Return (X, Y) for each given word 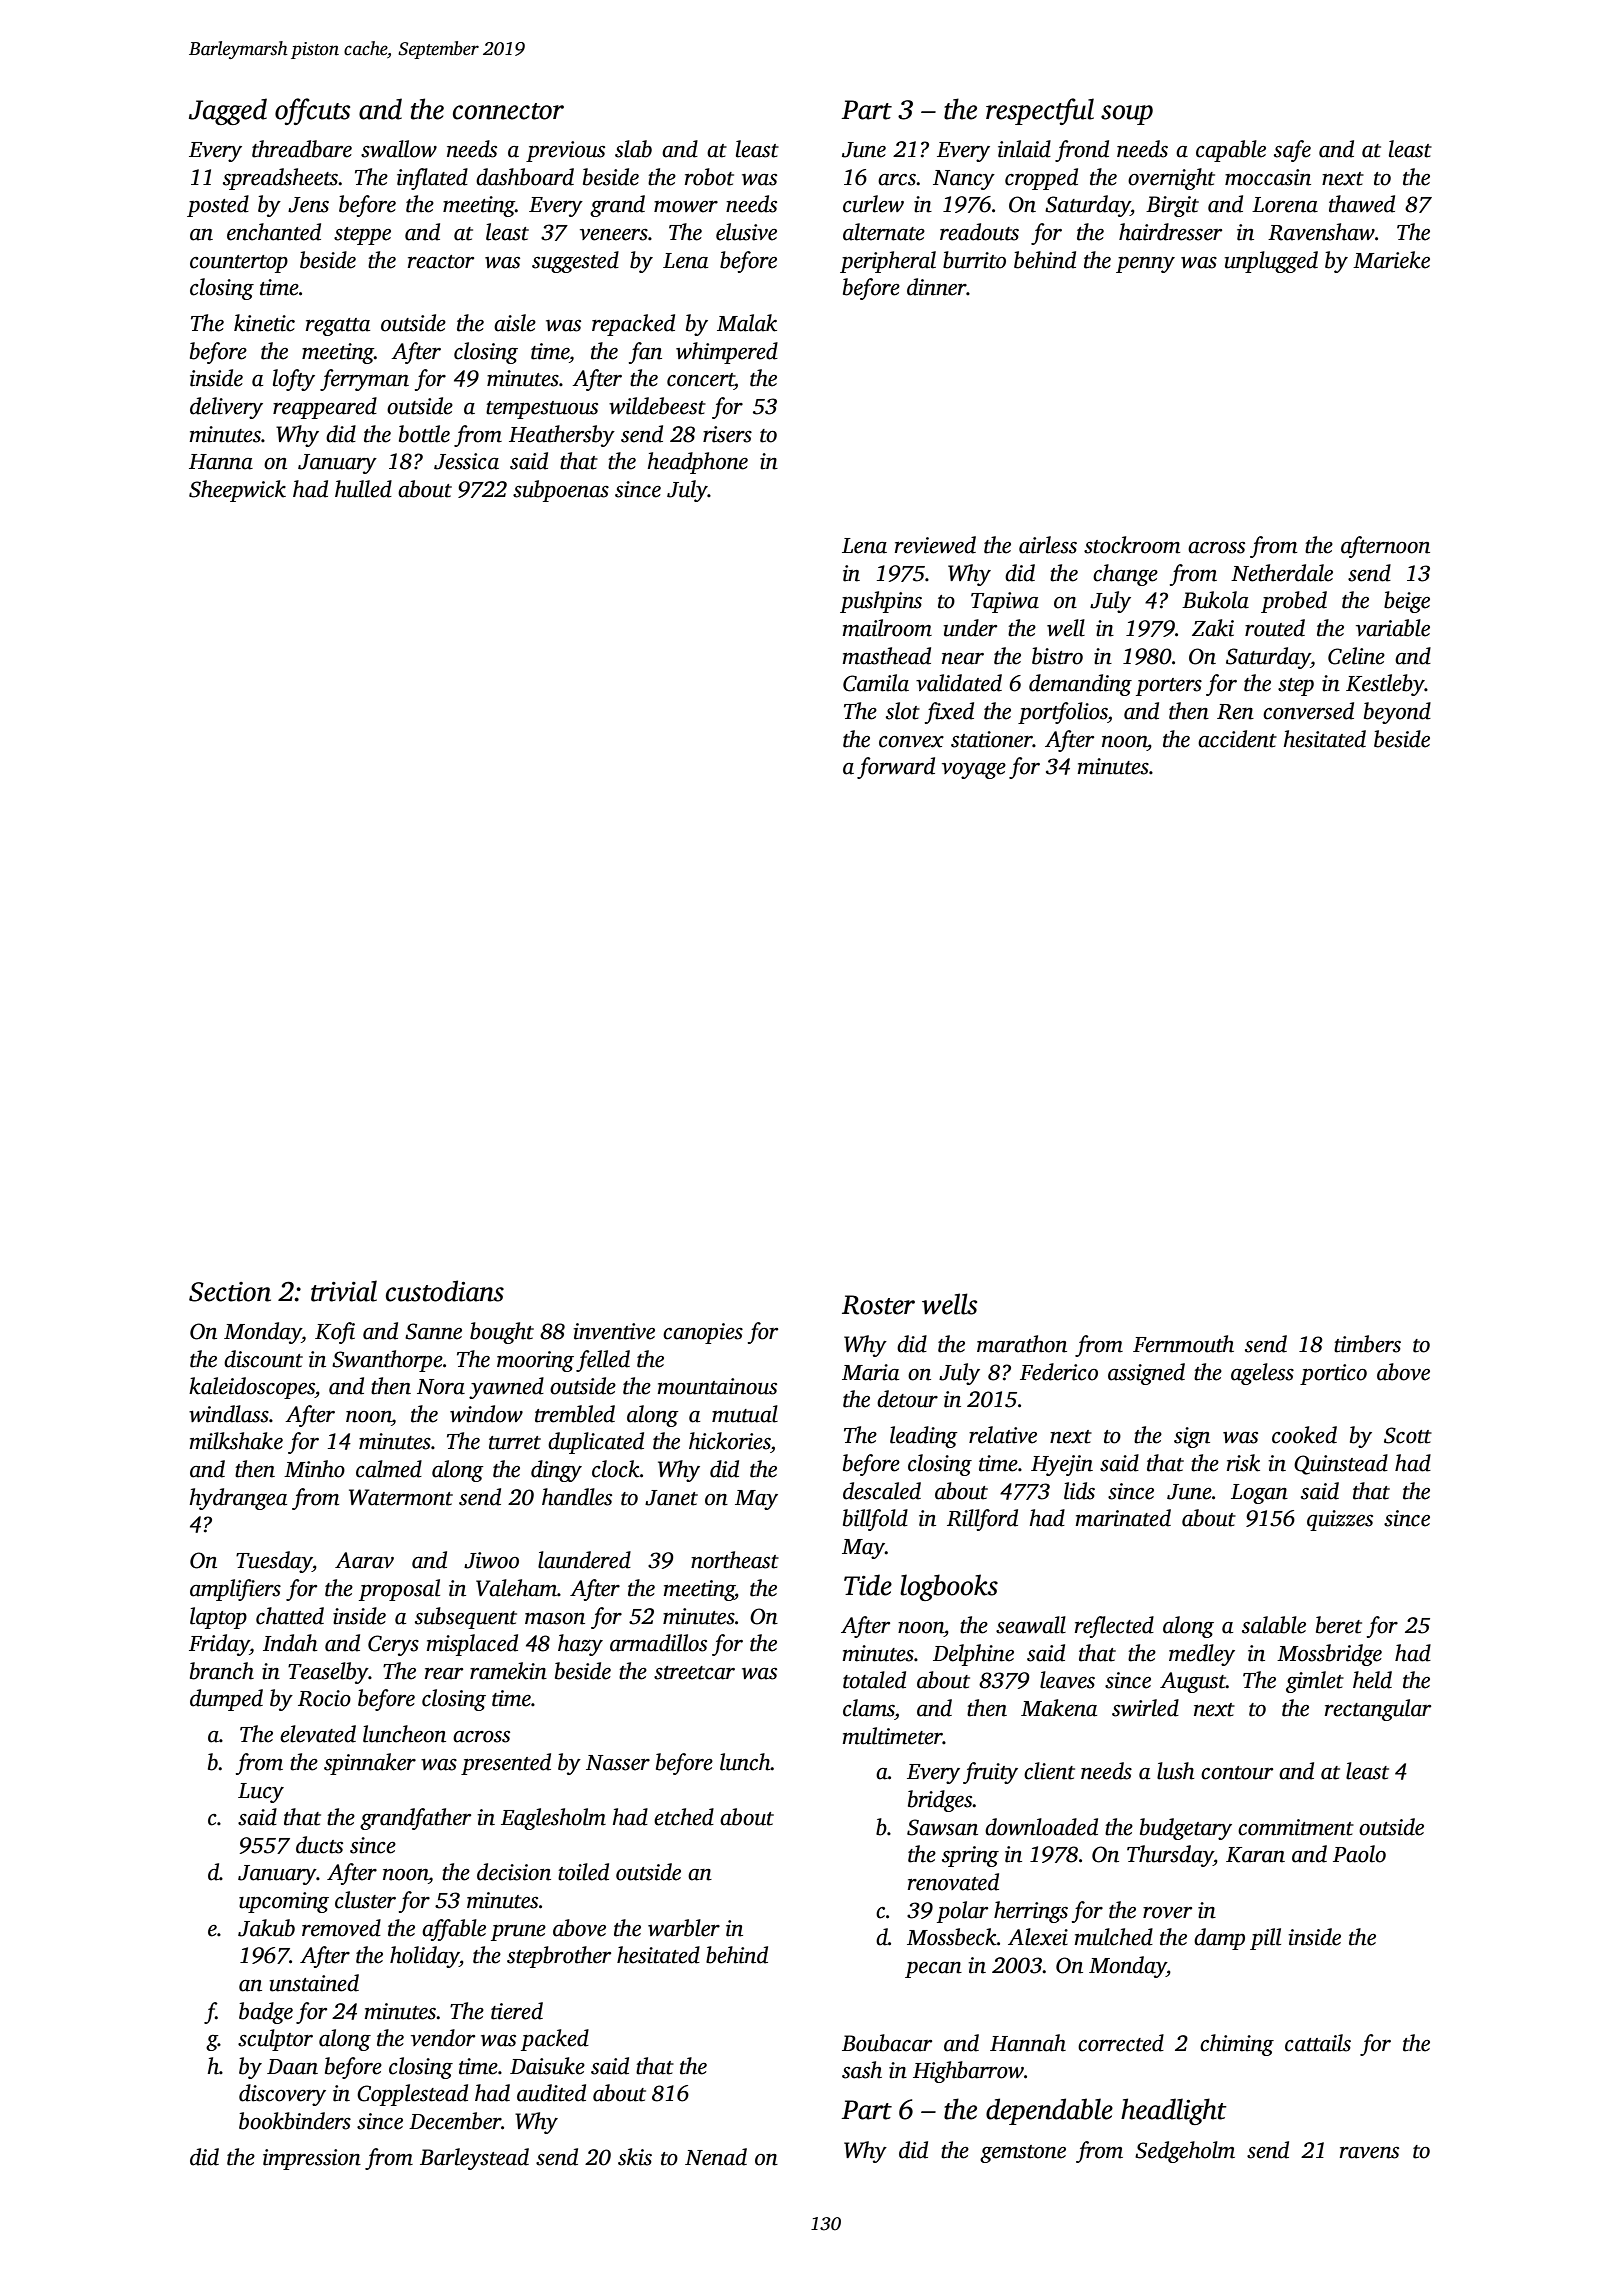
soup (1127, 115)
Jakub (266, 1928)
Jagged (228, 111)
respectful (1040, 111)
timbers (1367, 1344)
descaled (882, 1491)
